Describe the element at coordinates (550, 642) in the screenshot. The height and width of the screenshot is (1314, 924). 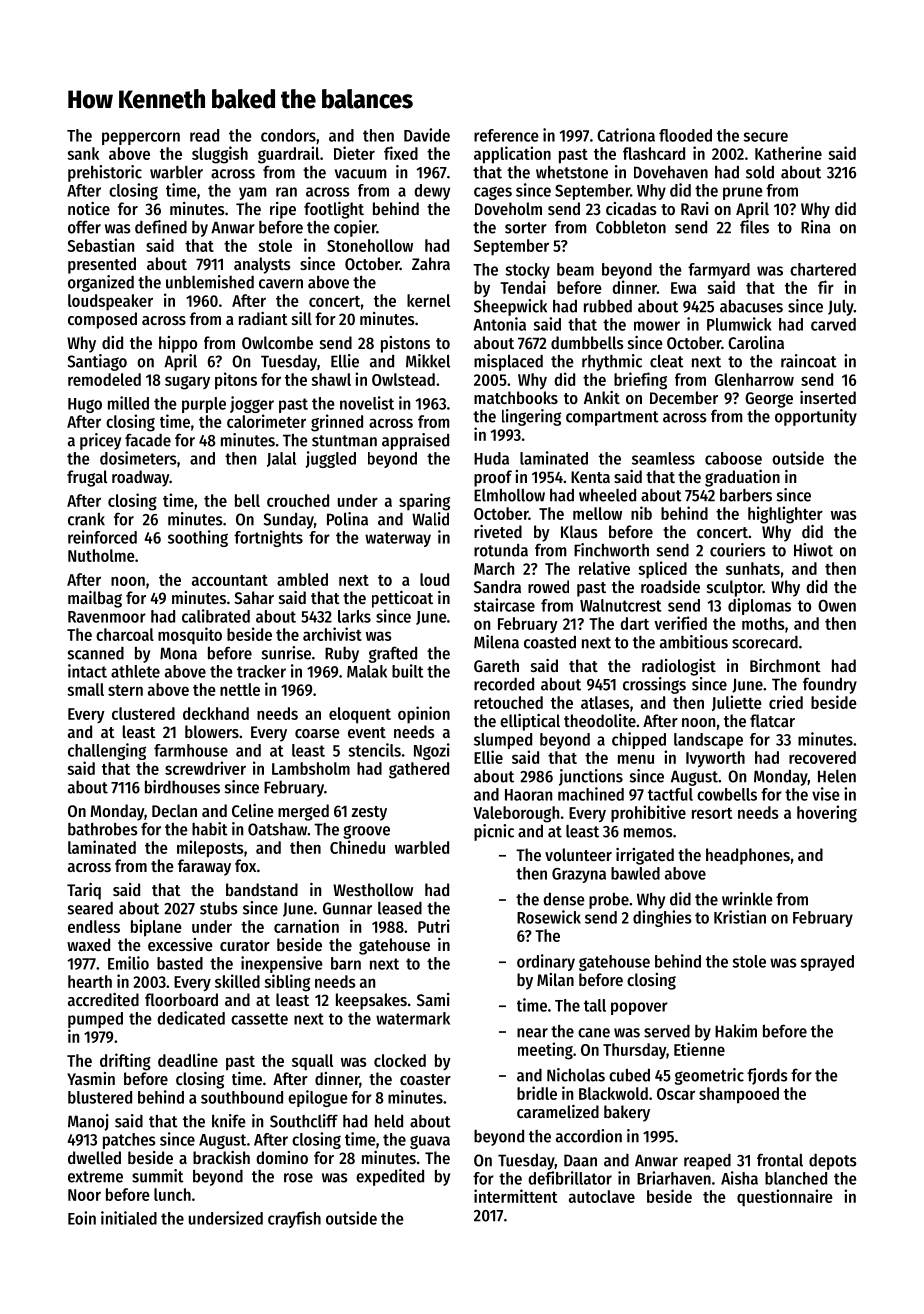
I see `coasted` at that location.
